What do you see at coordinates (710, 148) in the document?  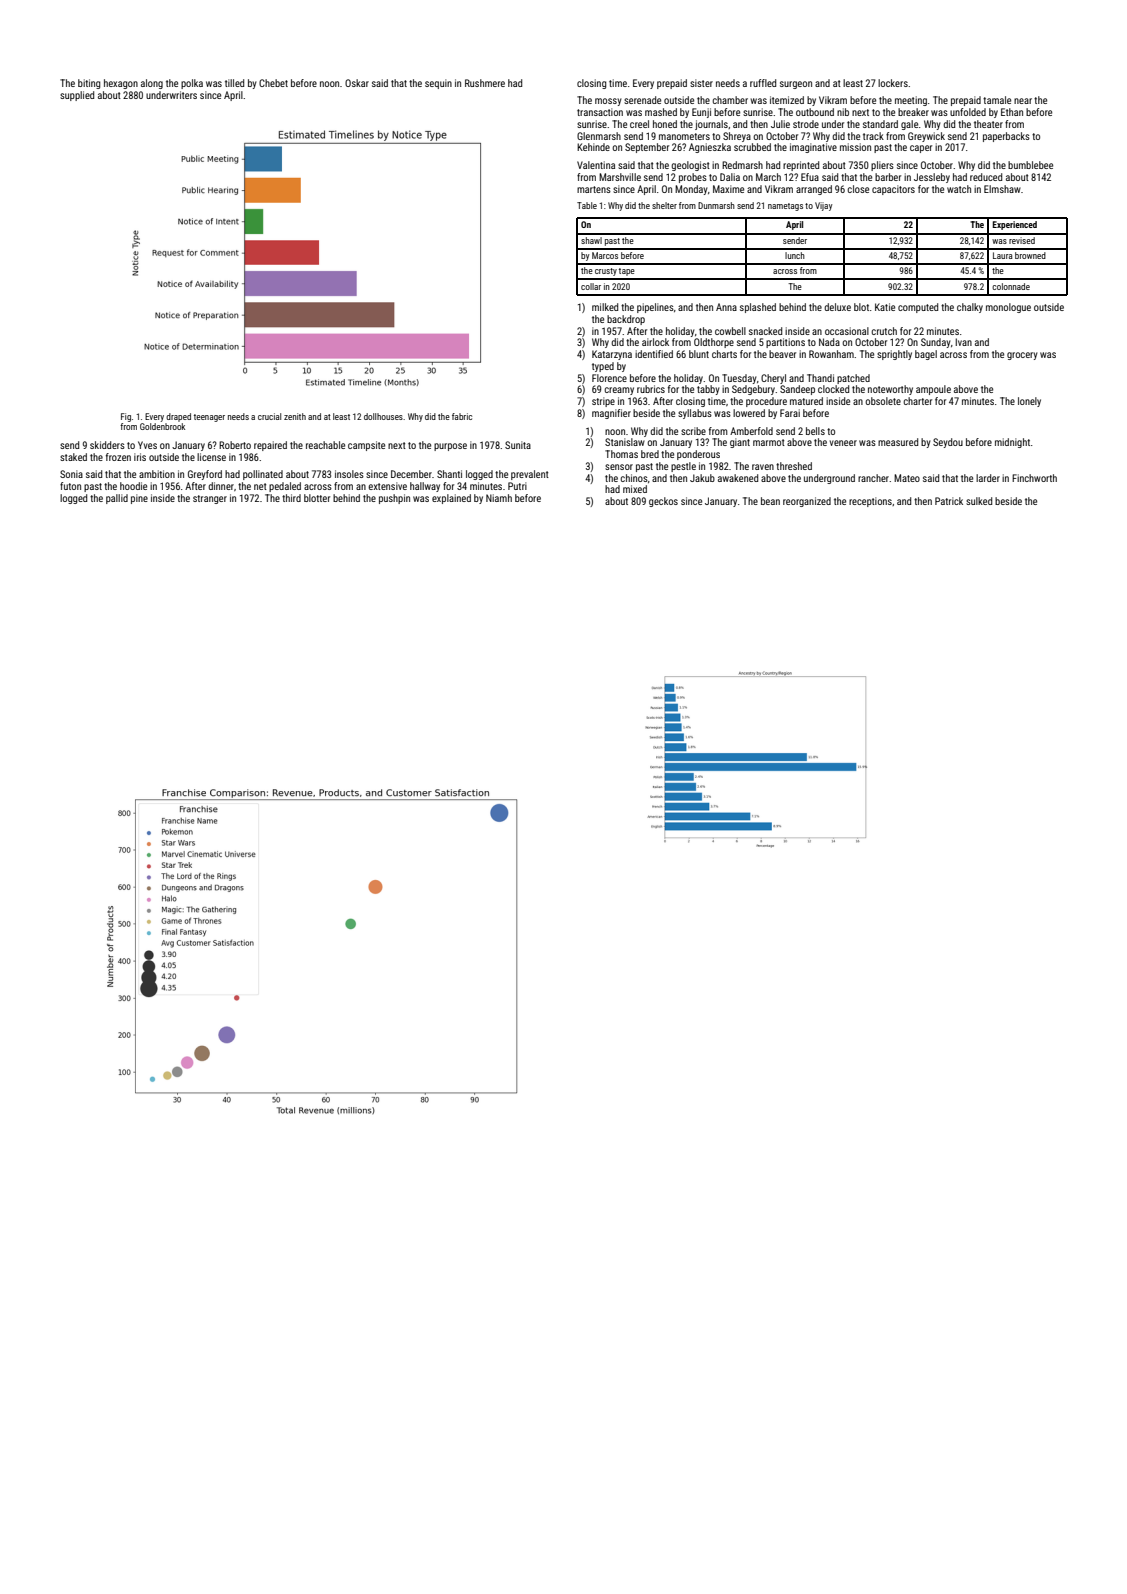 I see `Agnieszka` at bounding box center [710, 148].
